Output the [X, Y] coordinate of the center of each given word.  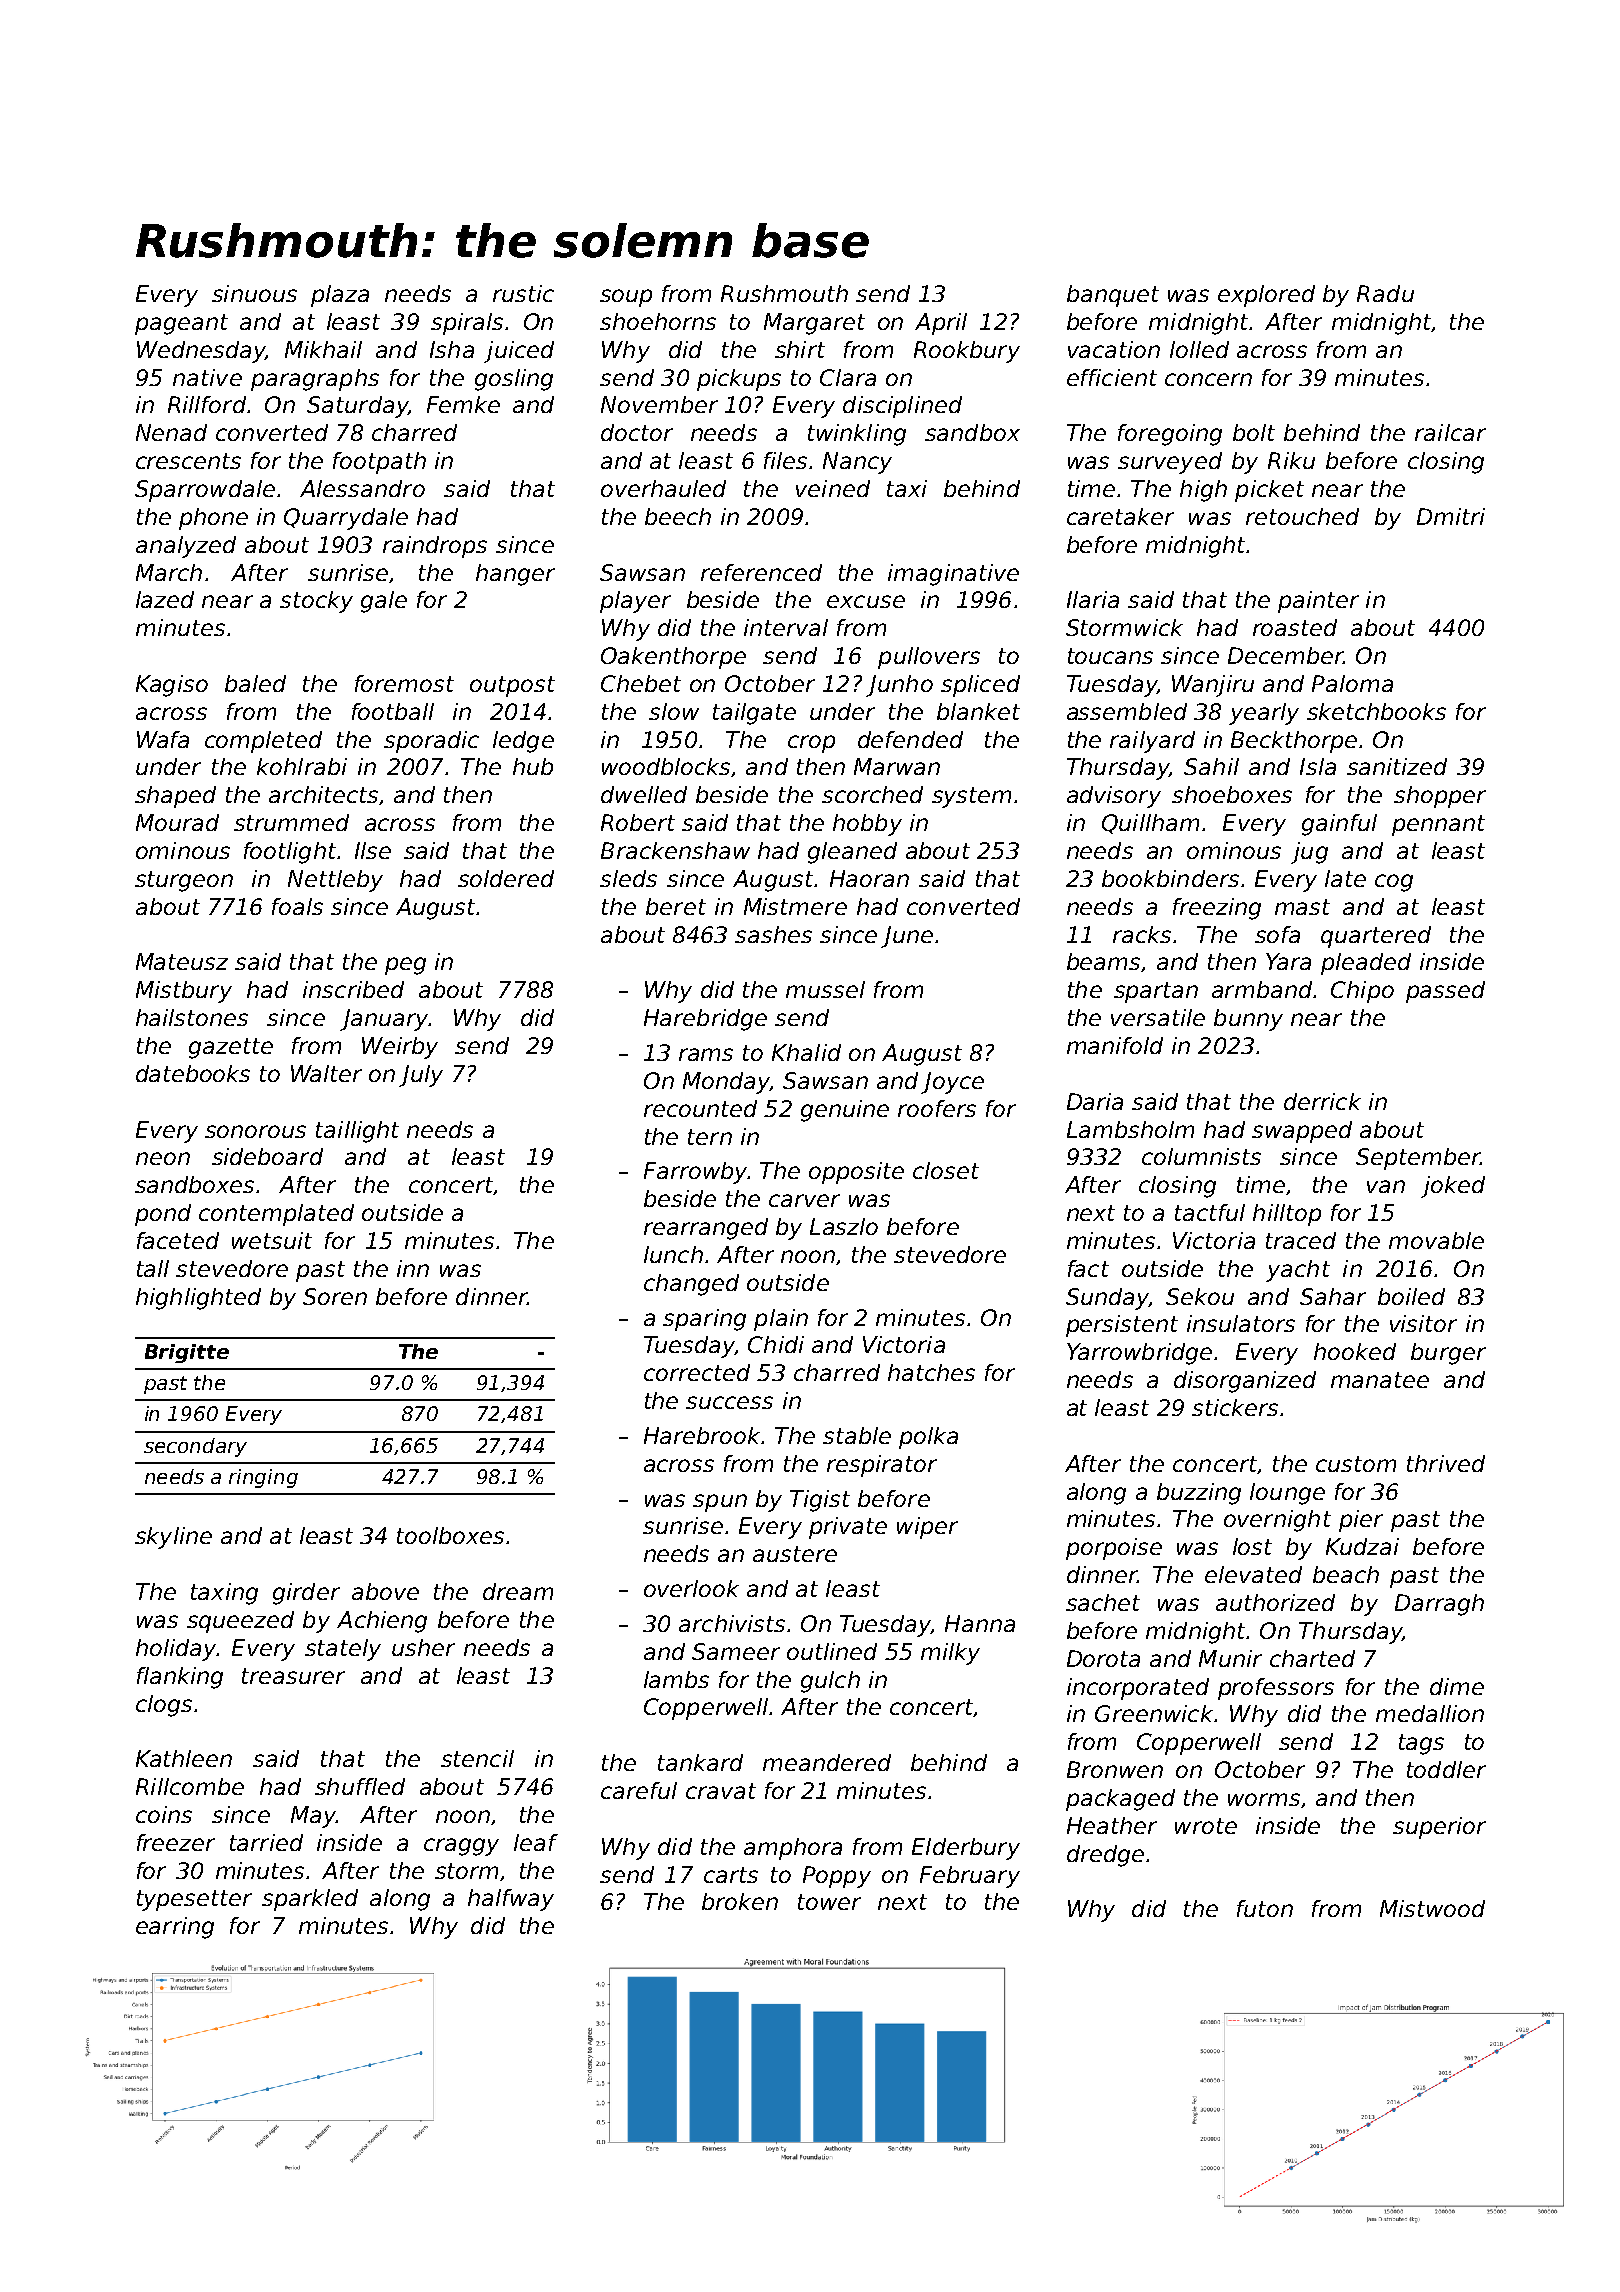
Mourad [177, 822]
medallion [1430, 1713]
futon [1265, 1908]
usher [423, 1647]
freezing [1217, 909]
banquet [1113, 296]
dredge [1105, 1856]
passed [1445, 992]
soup [626, 298]
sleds [628, 878]
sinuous [254, 293]
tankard [700, 1762]
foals [297, 906]
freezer [176, 1842]
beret [676, 906]
